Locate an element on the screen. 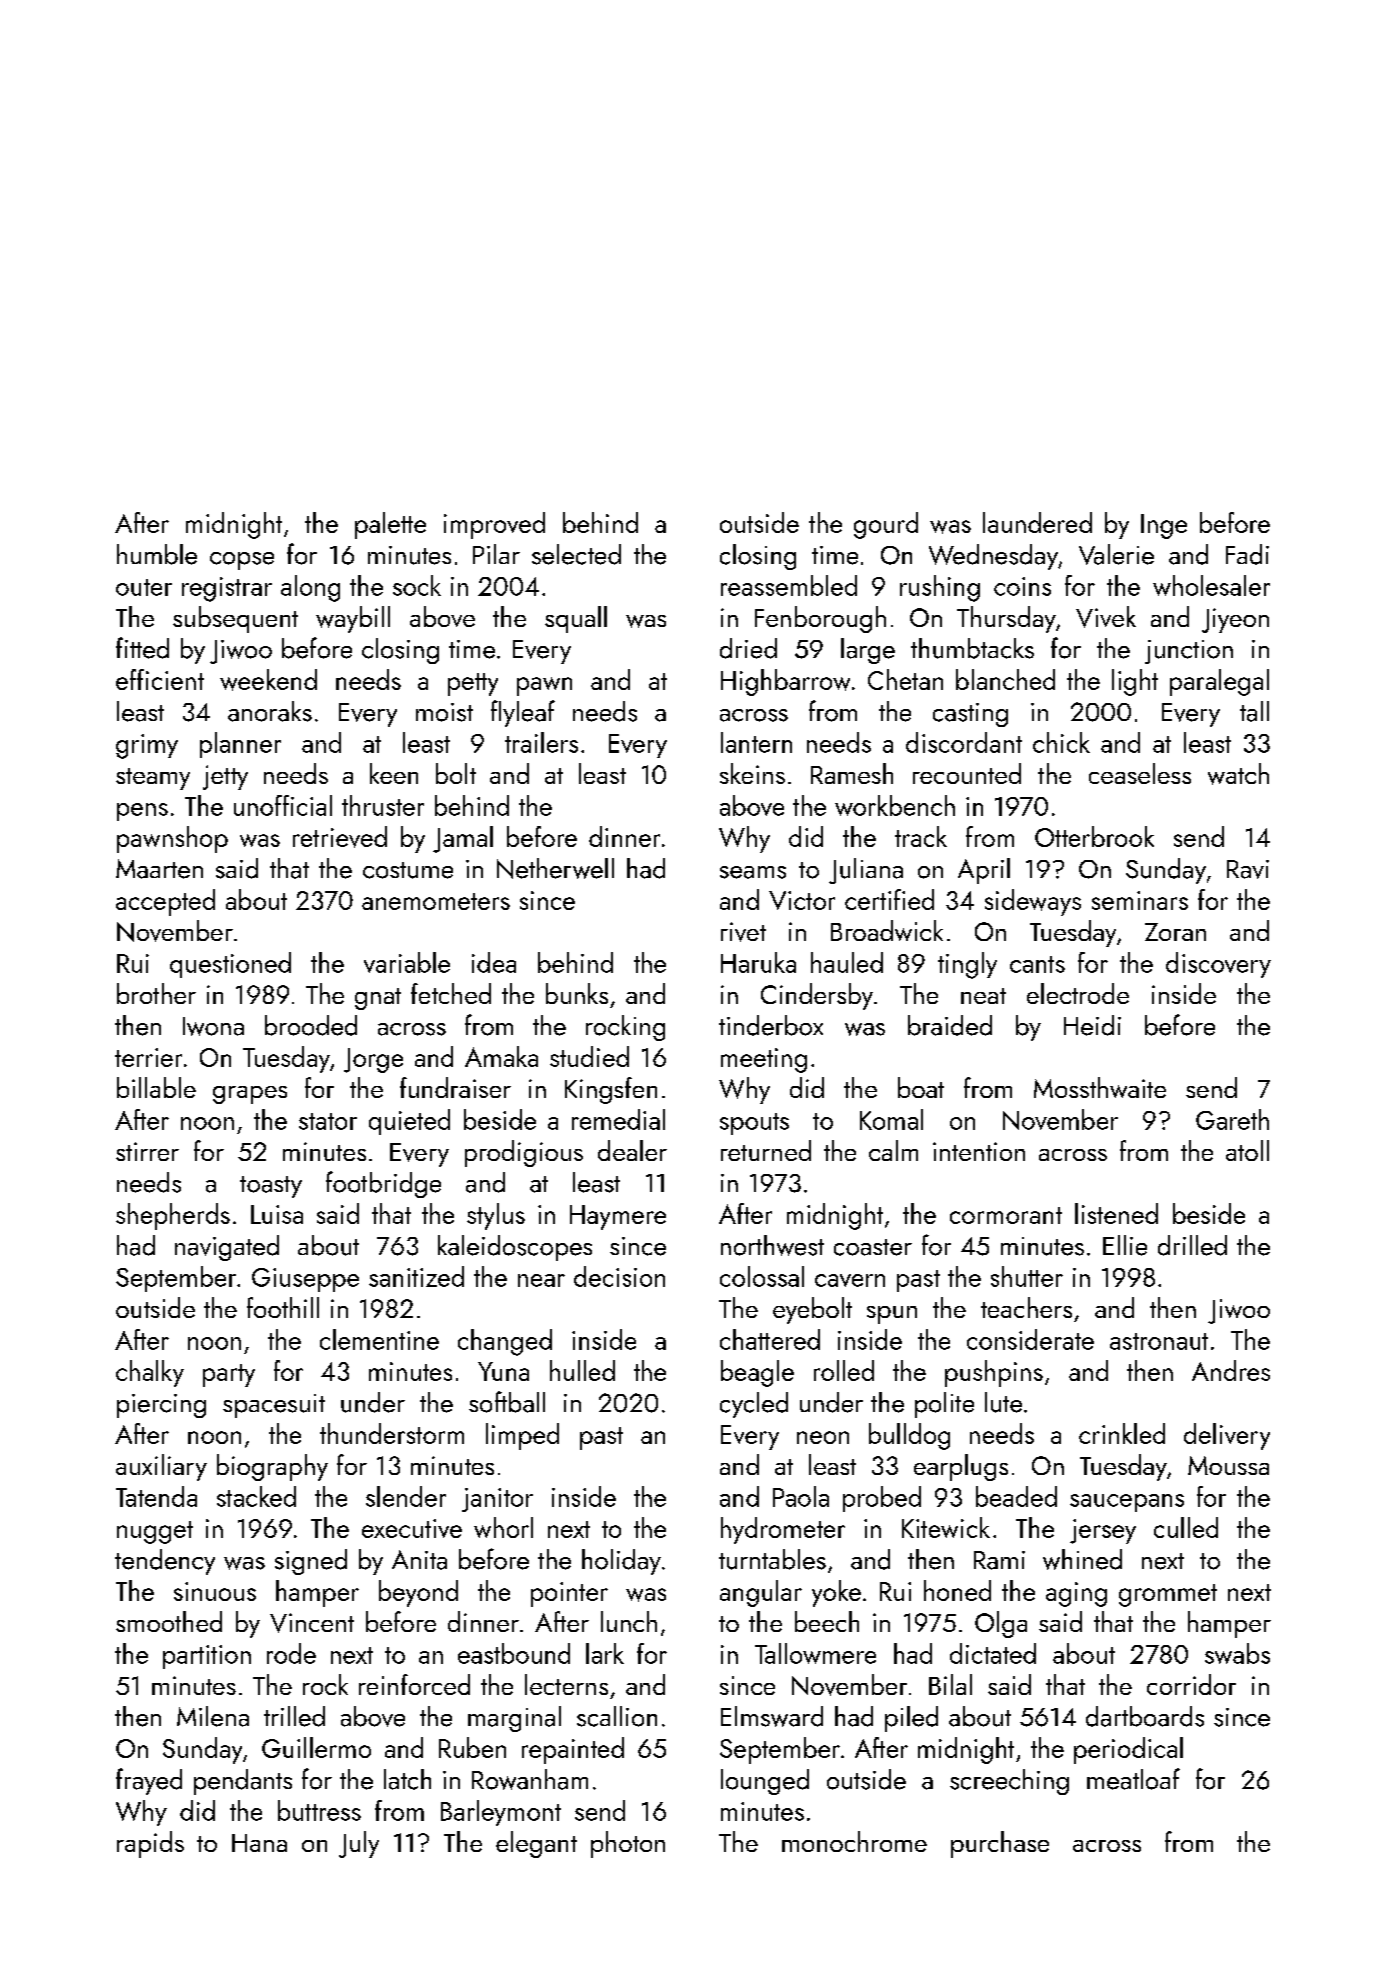 The image size is (1386, 1969). paralegal is located at coordinates (1219, 682).
